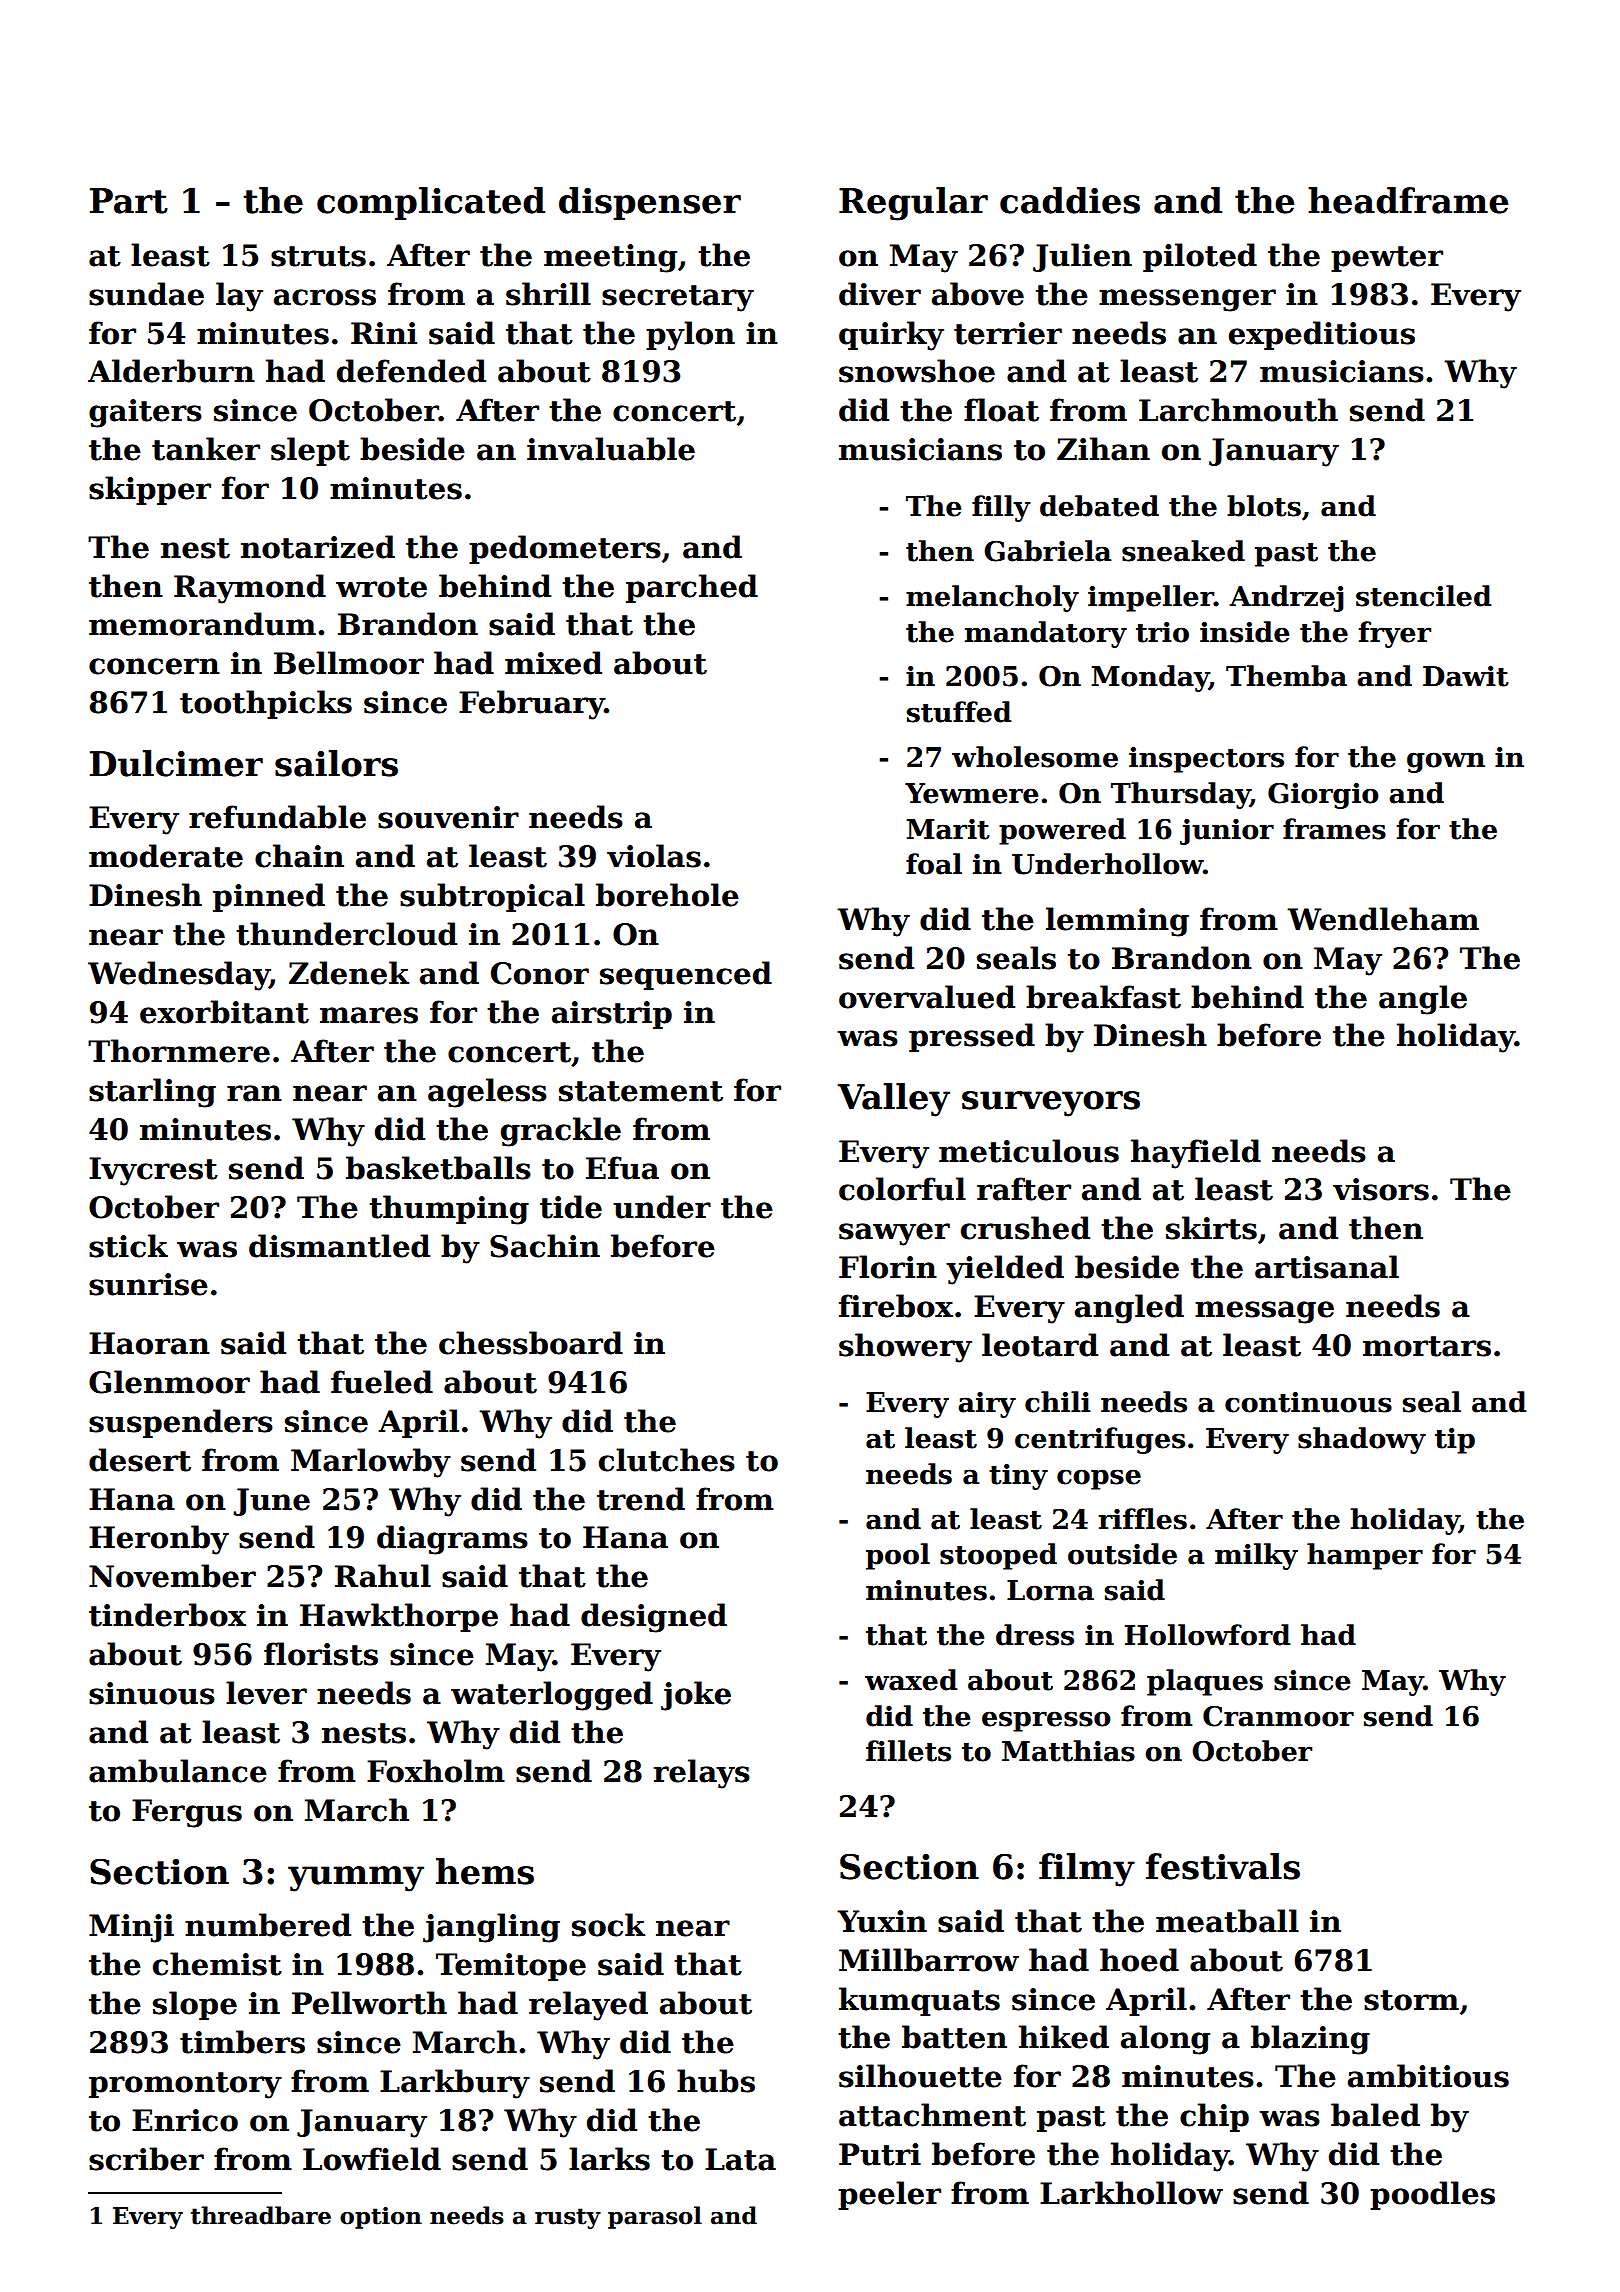 This screenshot has height=2292, width=1620. What do you see at coordinates (678, 298) in the screenshot?
I see `secretary` at bounding box center [678, 298].
